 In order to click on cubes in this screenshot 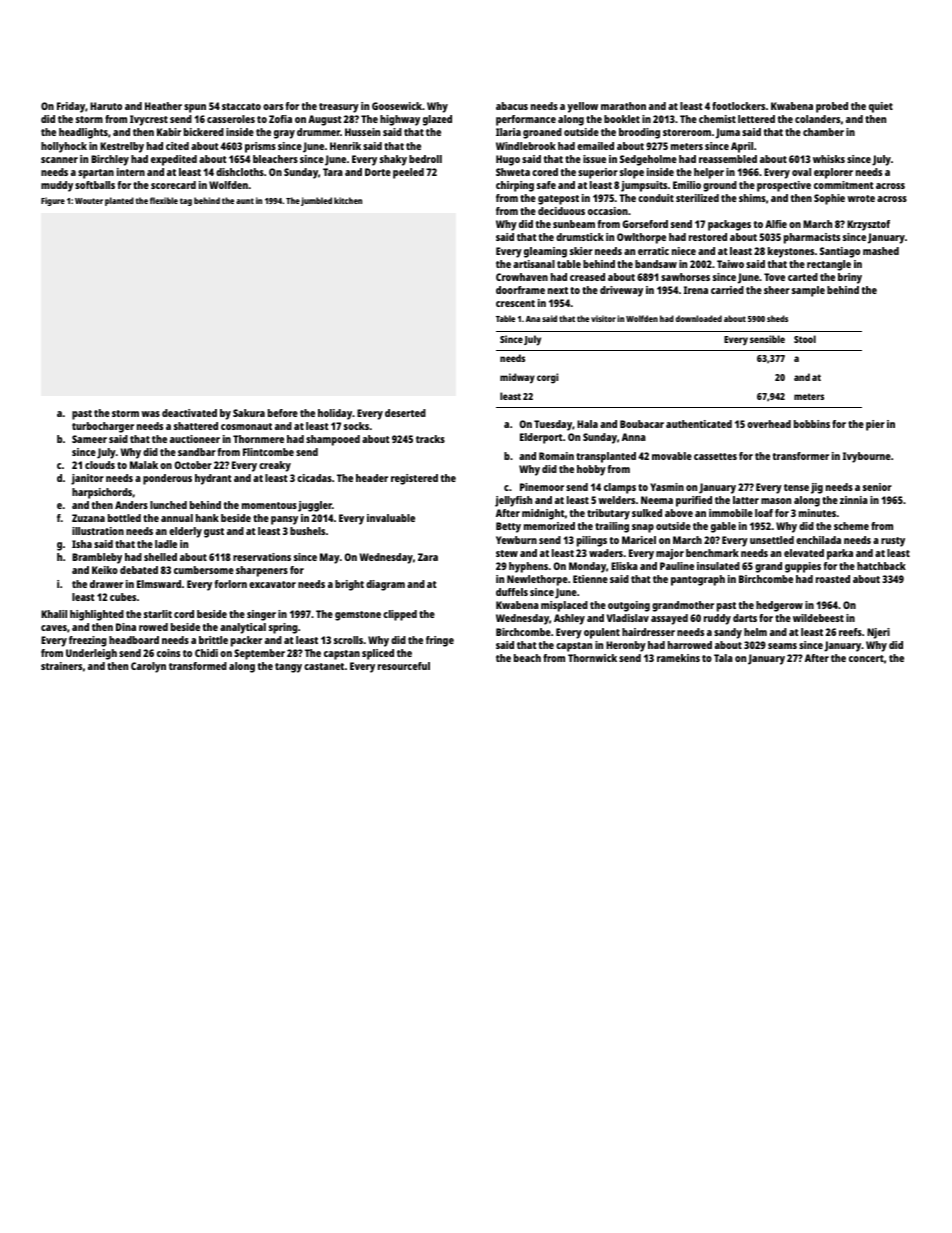, I will do `click(123, 597)`.
